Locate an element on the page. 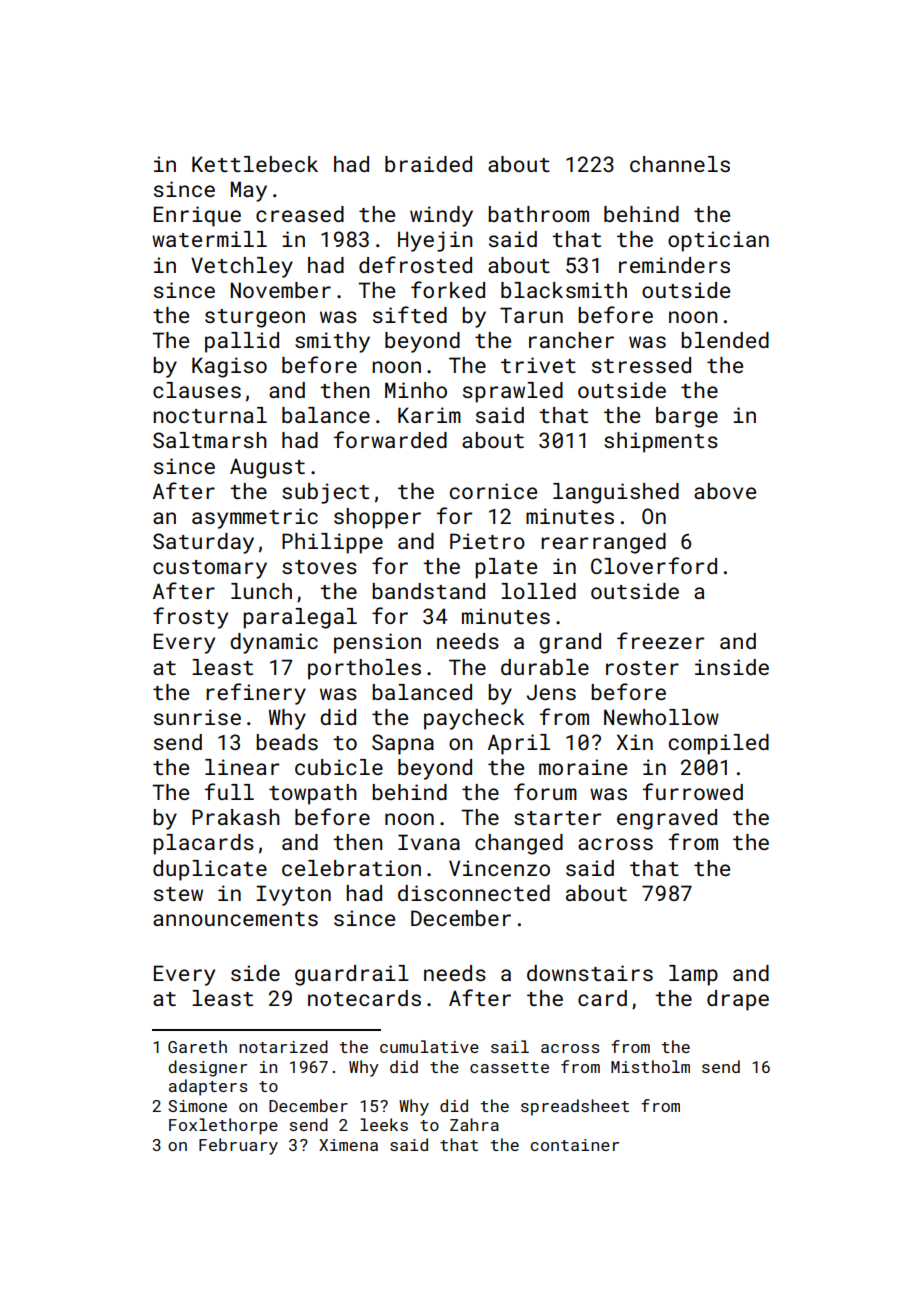  braided is located at coordinates (428, 164).
